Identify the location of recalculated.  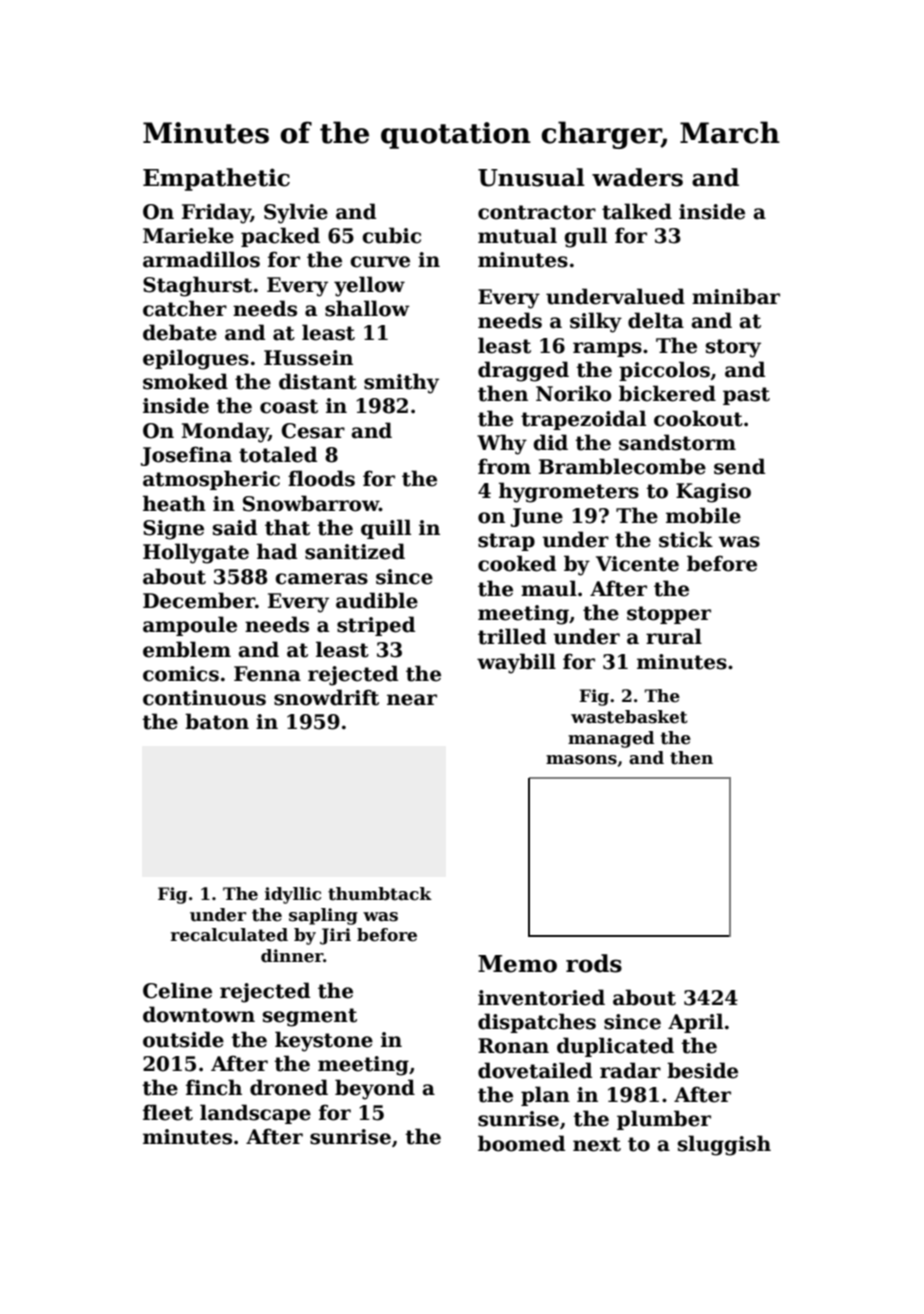
(229, 935).
